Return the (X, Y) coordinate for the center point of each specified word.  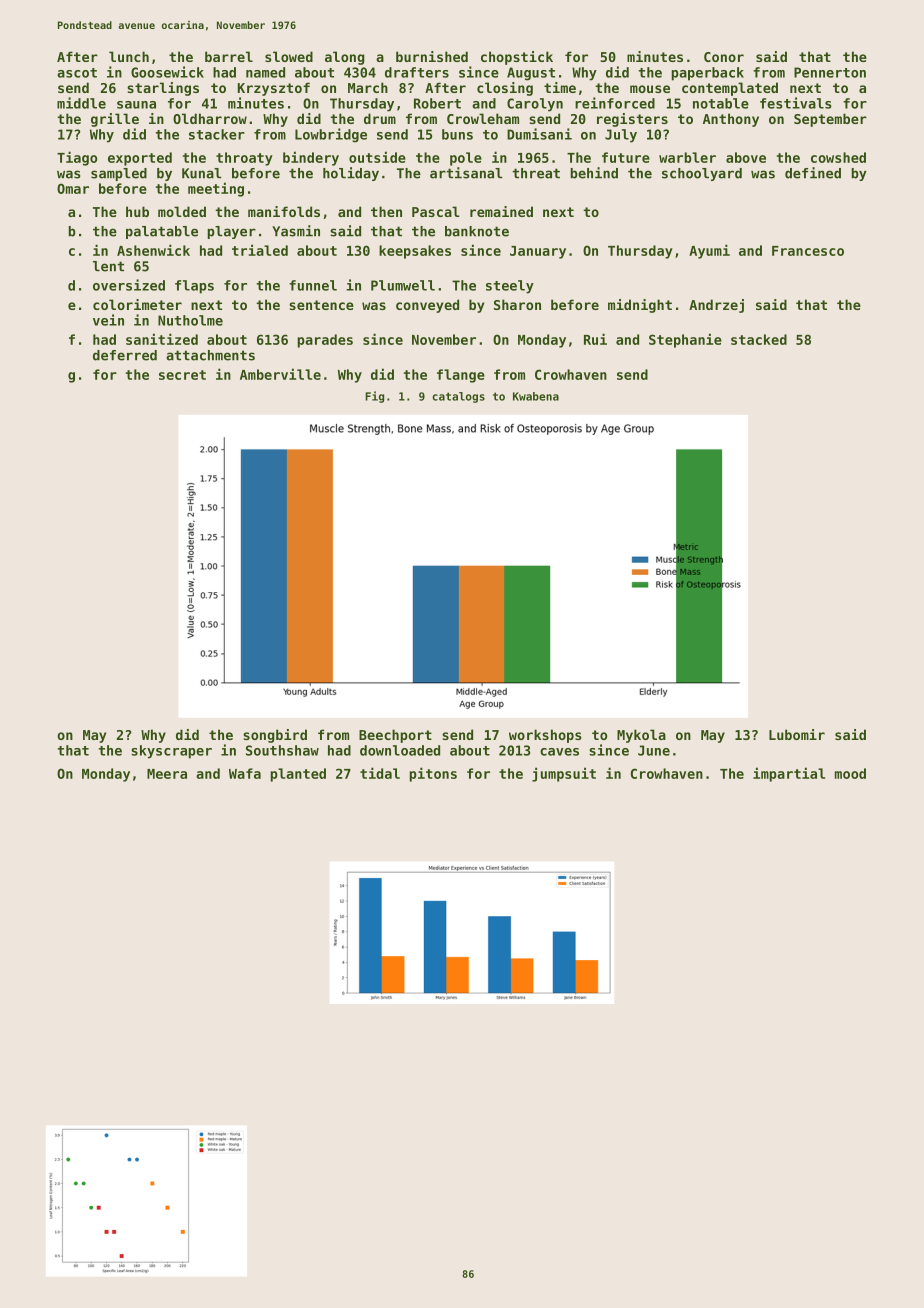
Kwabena (536, 396)
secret (182, 375)
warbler (687, 157)
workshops (545, 736)
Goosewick (167, 72)
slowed (289, 56)
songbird (275, 736)
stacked (759, 339)
